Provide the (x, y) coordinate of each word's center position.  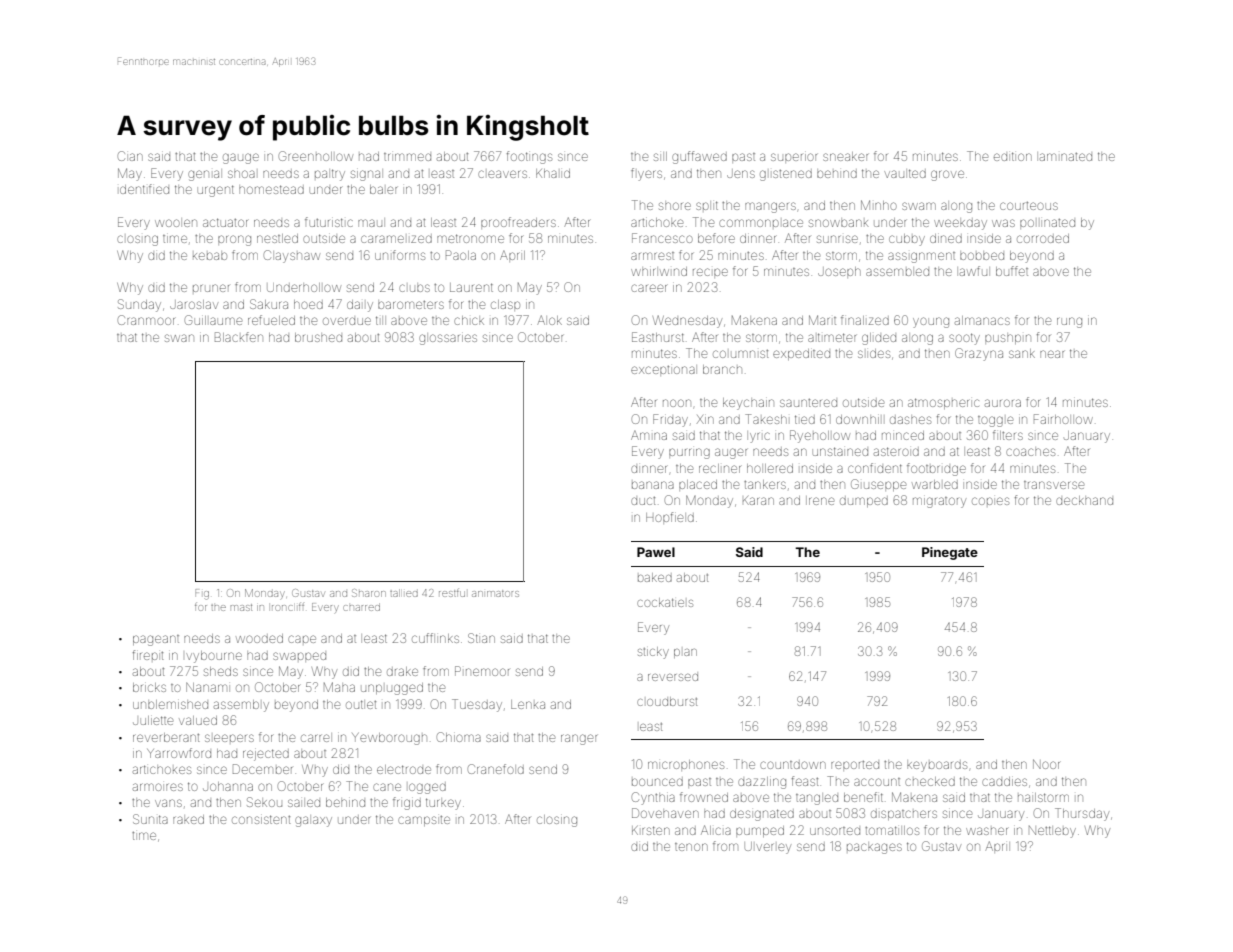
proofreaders (518, 222)
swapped (299, 656)
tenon (691, 847)
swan (179, 338)
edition (1013, 156)
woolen (176, 223)
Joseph (839, 271)
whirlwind (659, 271)
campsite (424, 821)
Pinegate (950, 553)
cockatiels (665, 602)
